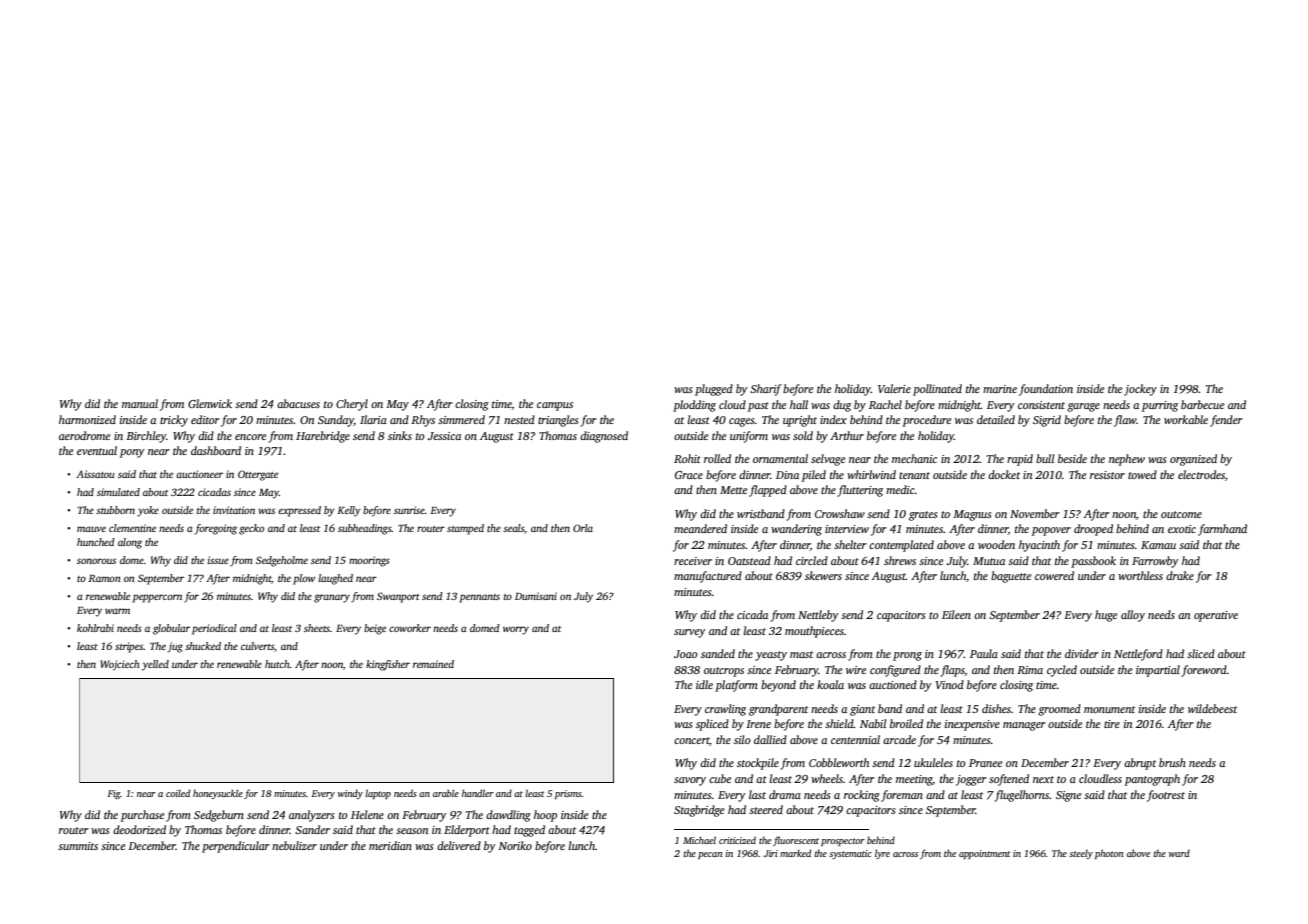  What do you see at coordinates (766, 390) in the page?
I see `Sharif` at bounding box center [766, 390].
